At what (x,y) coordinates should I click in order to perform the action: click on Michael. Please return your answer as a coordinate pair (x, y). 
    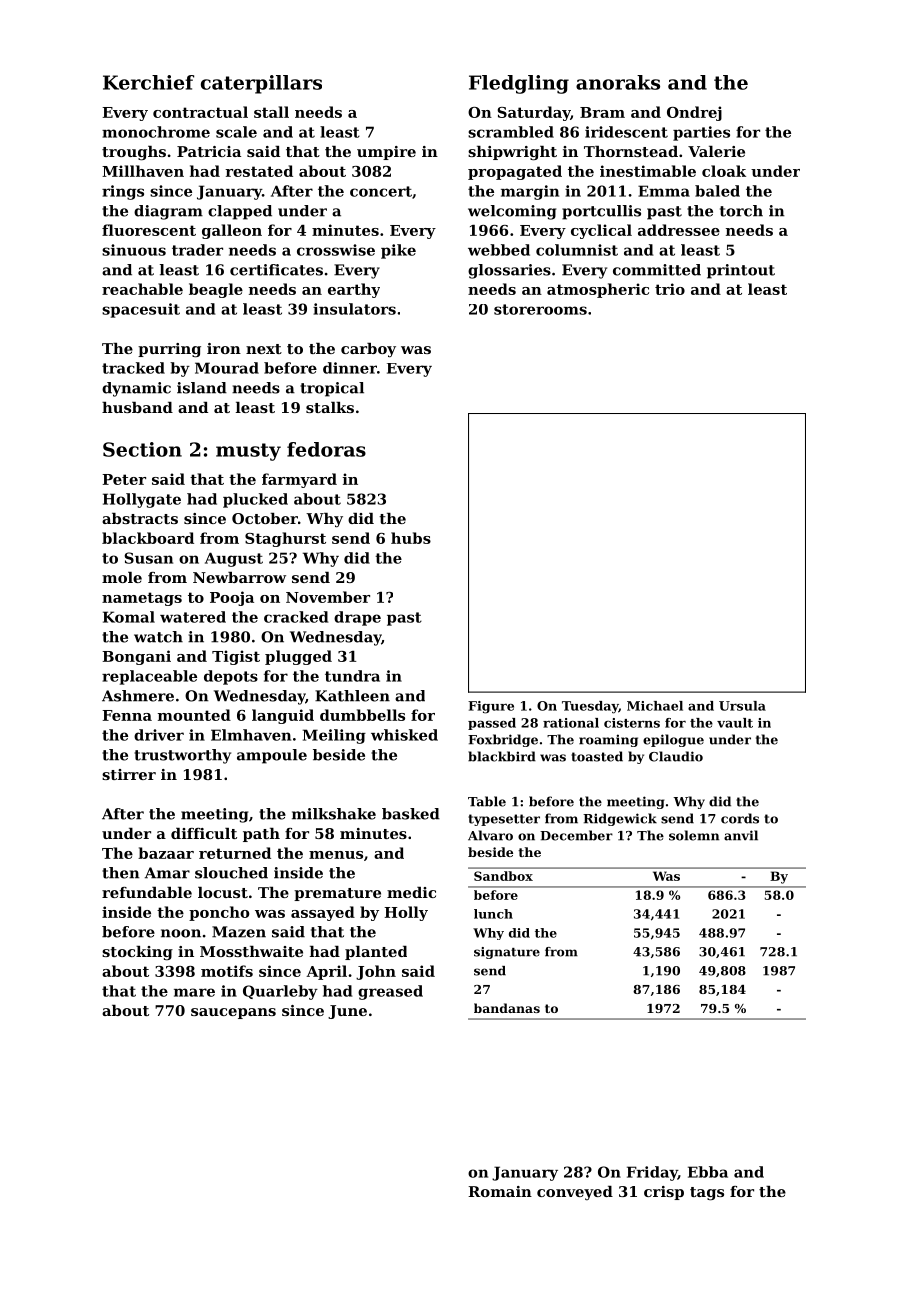
    Looking at the image, I should click on (655, 706).
